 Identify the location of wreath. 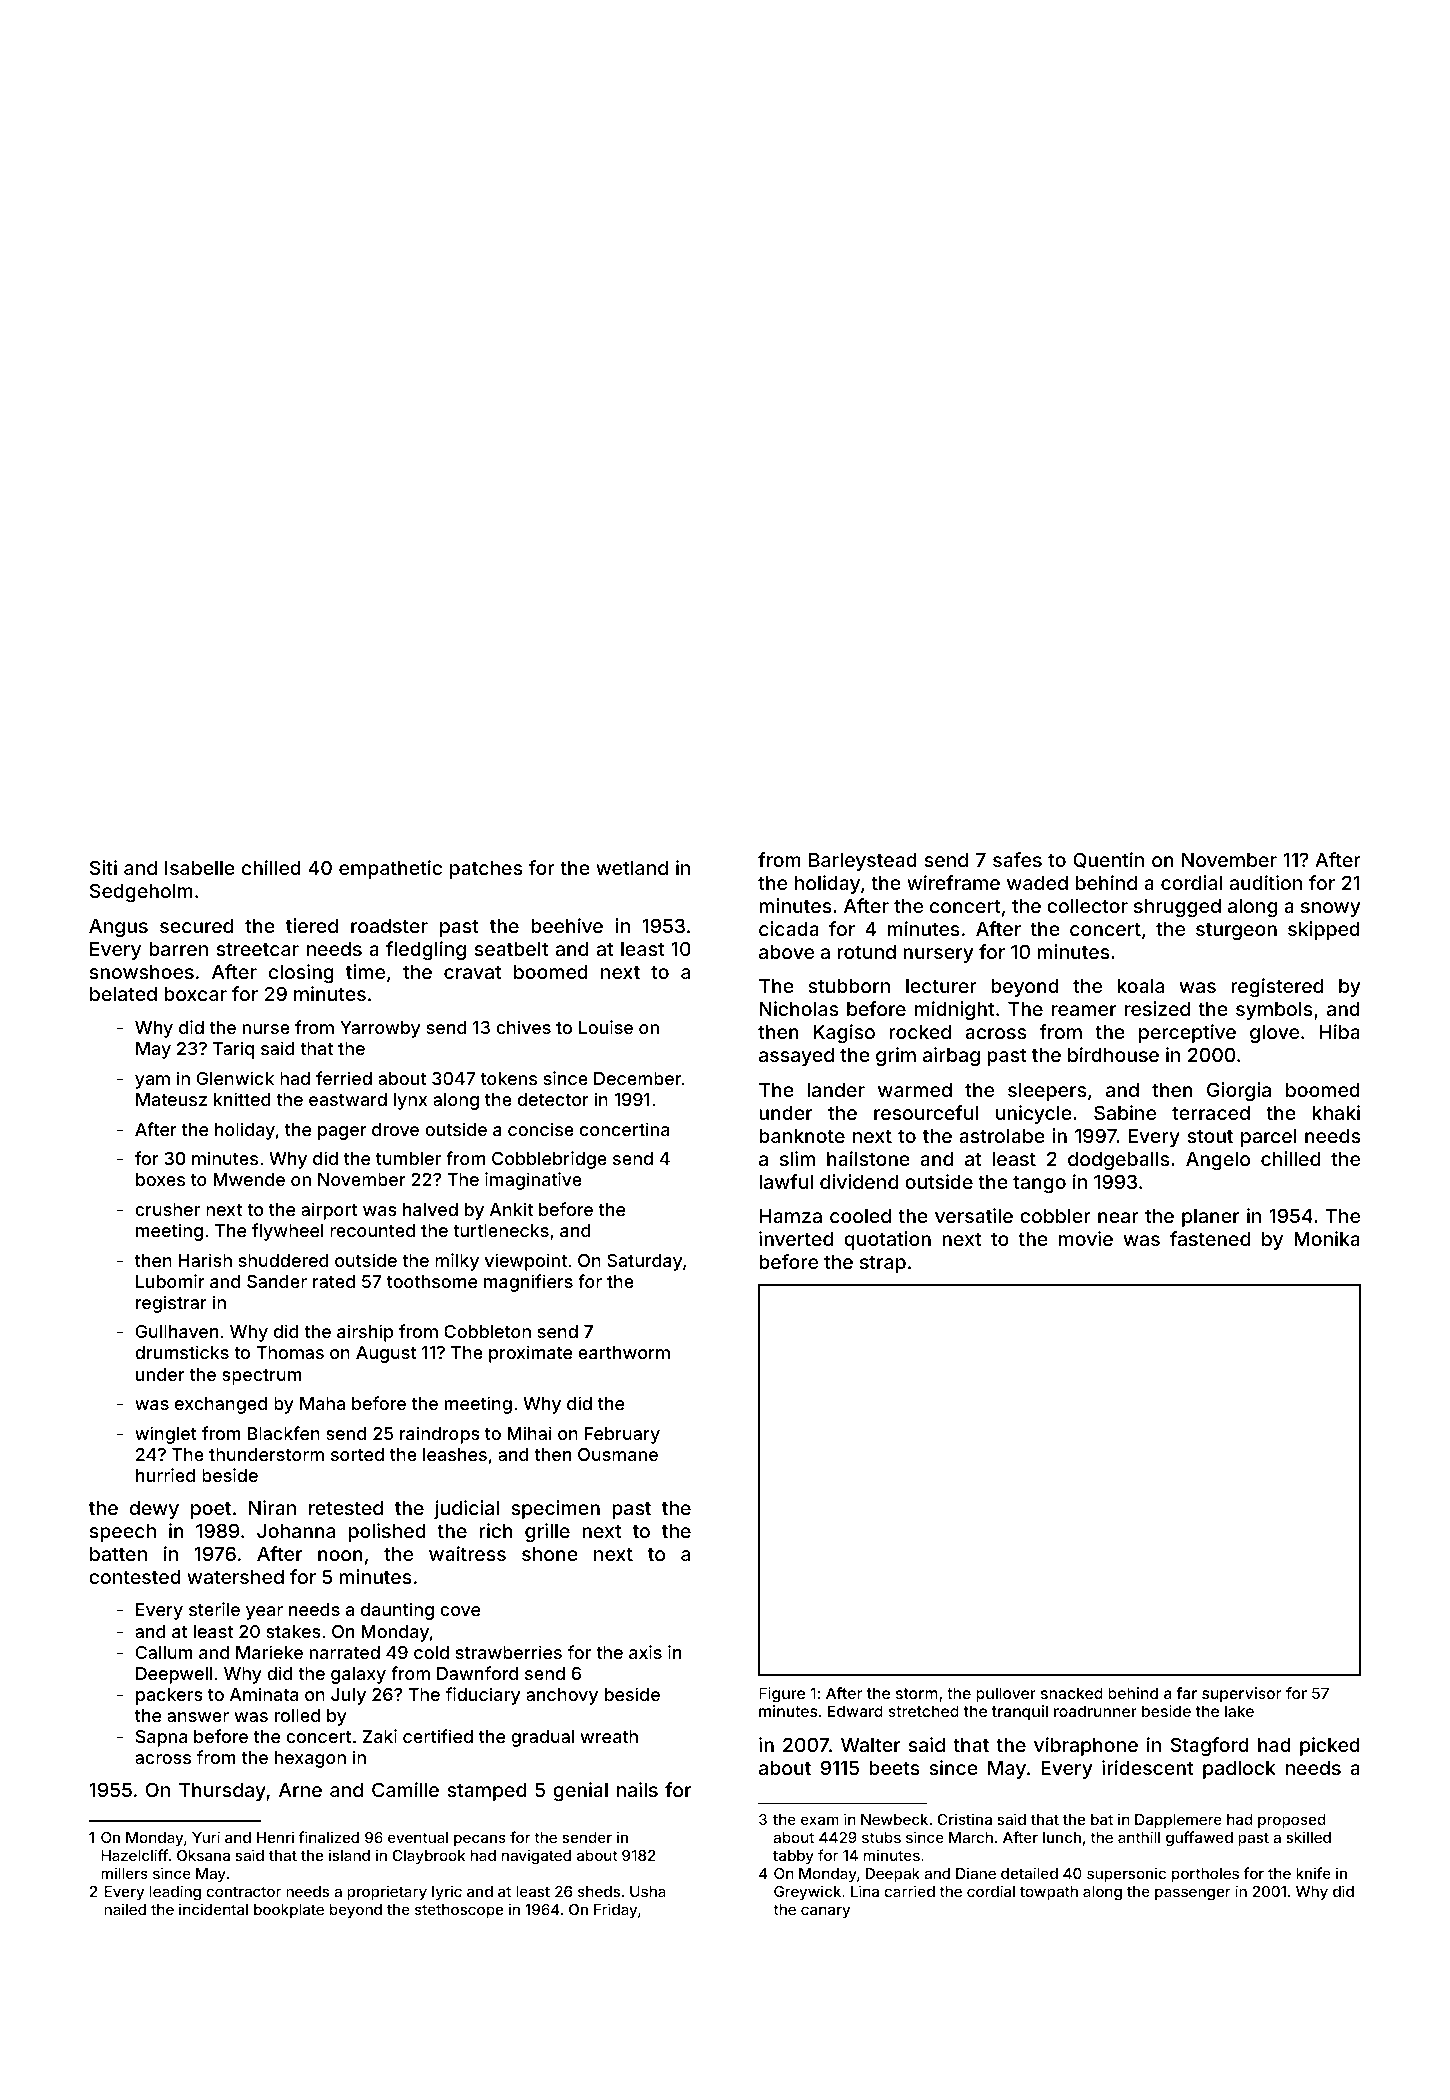
(609, 1736).
